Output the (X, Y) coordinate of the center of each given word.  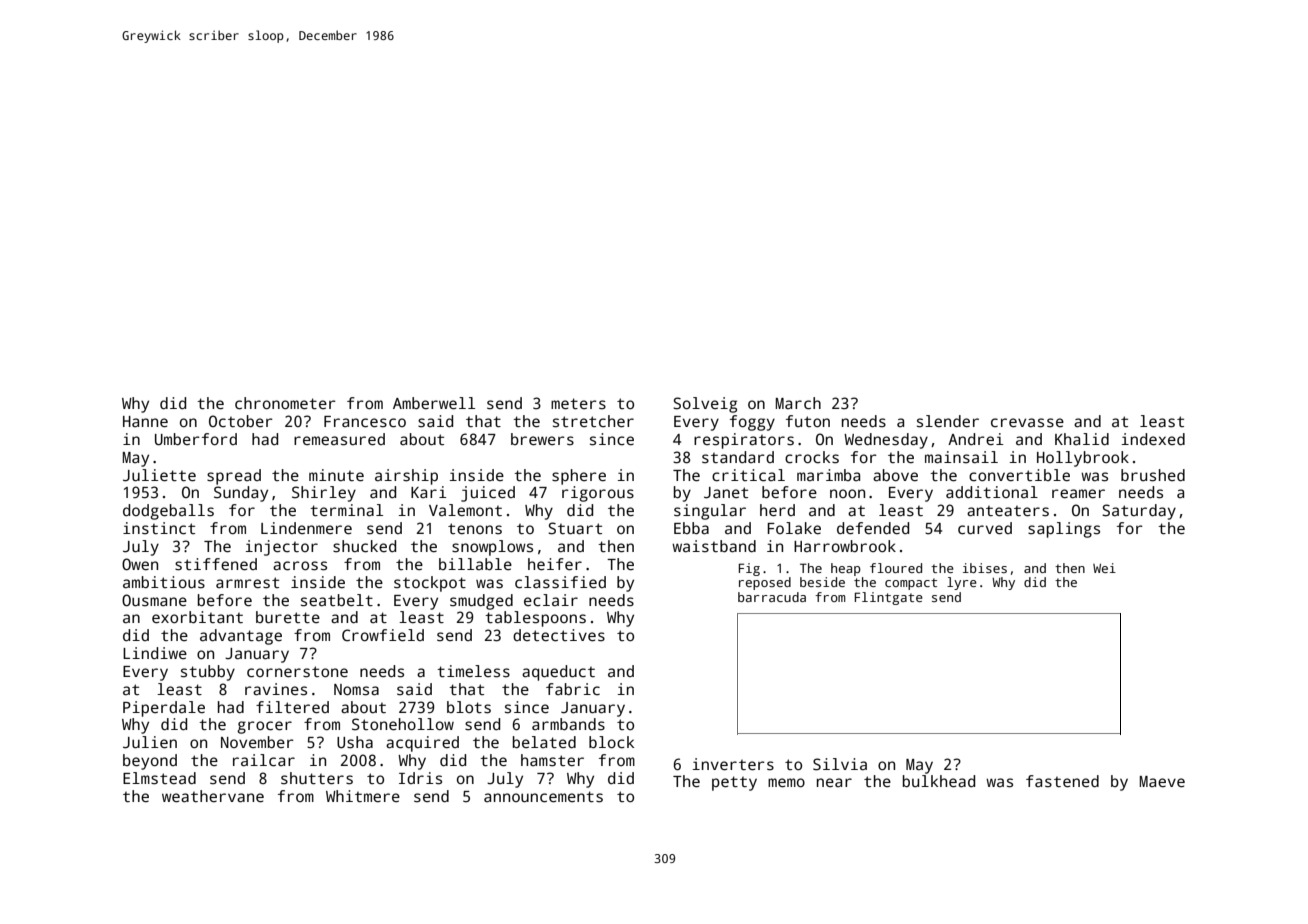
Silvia (840, 764)
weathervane (213, 796)
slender (948, 421)
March (798, 403)
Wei (1104, 568)
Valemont (465, 510)
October (241, 421)
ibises (985, 568)
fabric (573, 689)
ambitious (164, 582)
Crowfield (383, 635)
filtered (292, 707)
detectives (559, 635)
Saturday (1139, 512)
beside (822, 582)
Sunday (241, 494)
